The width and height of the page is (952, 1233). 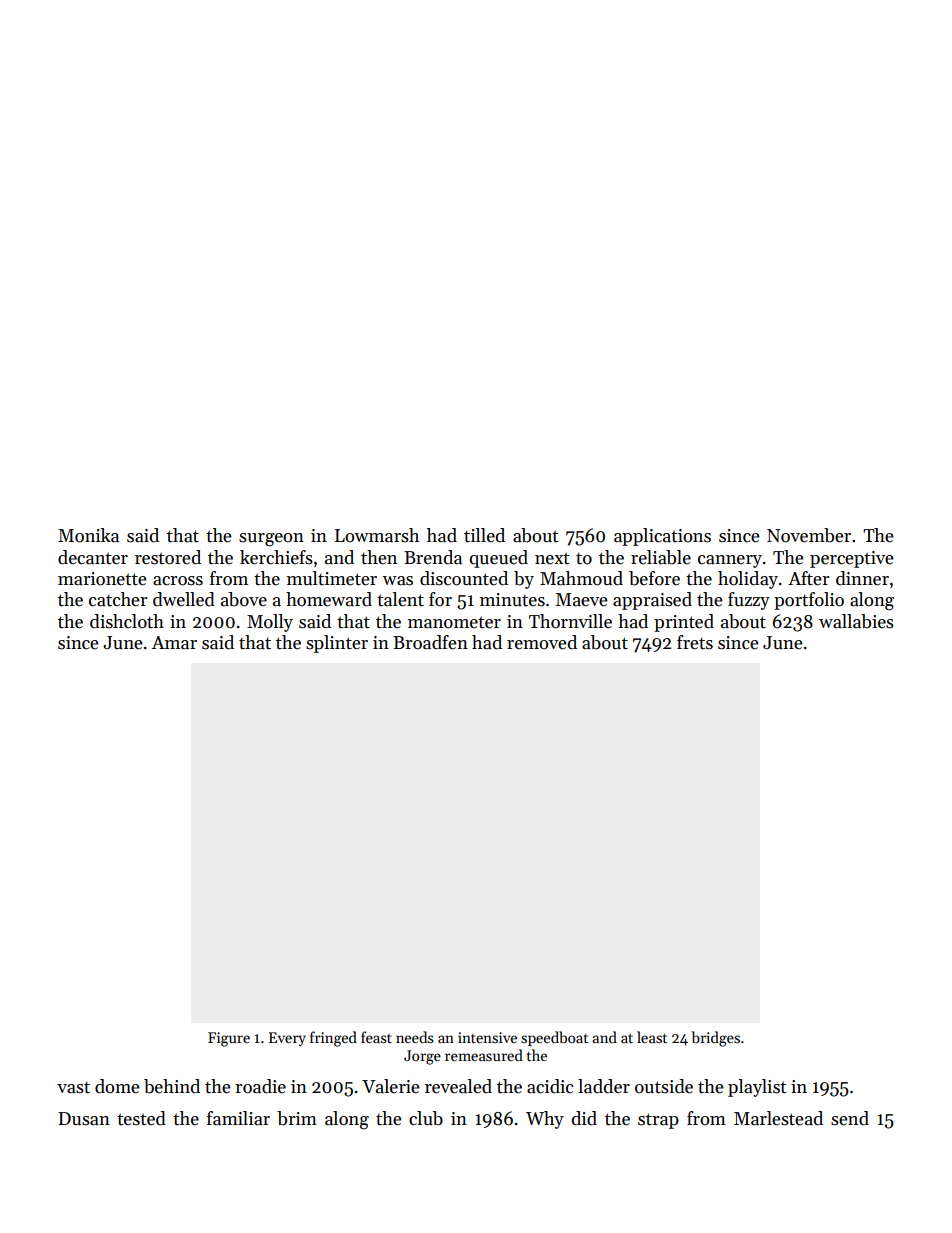 I want to click on feast, so click(x=376, y=1037).
